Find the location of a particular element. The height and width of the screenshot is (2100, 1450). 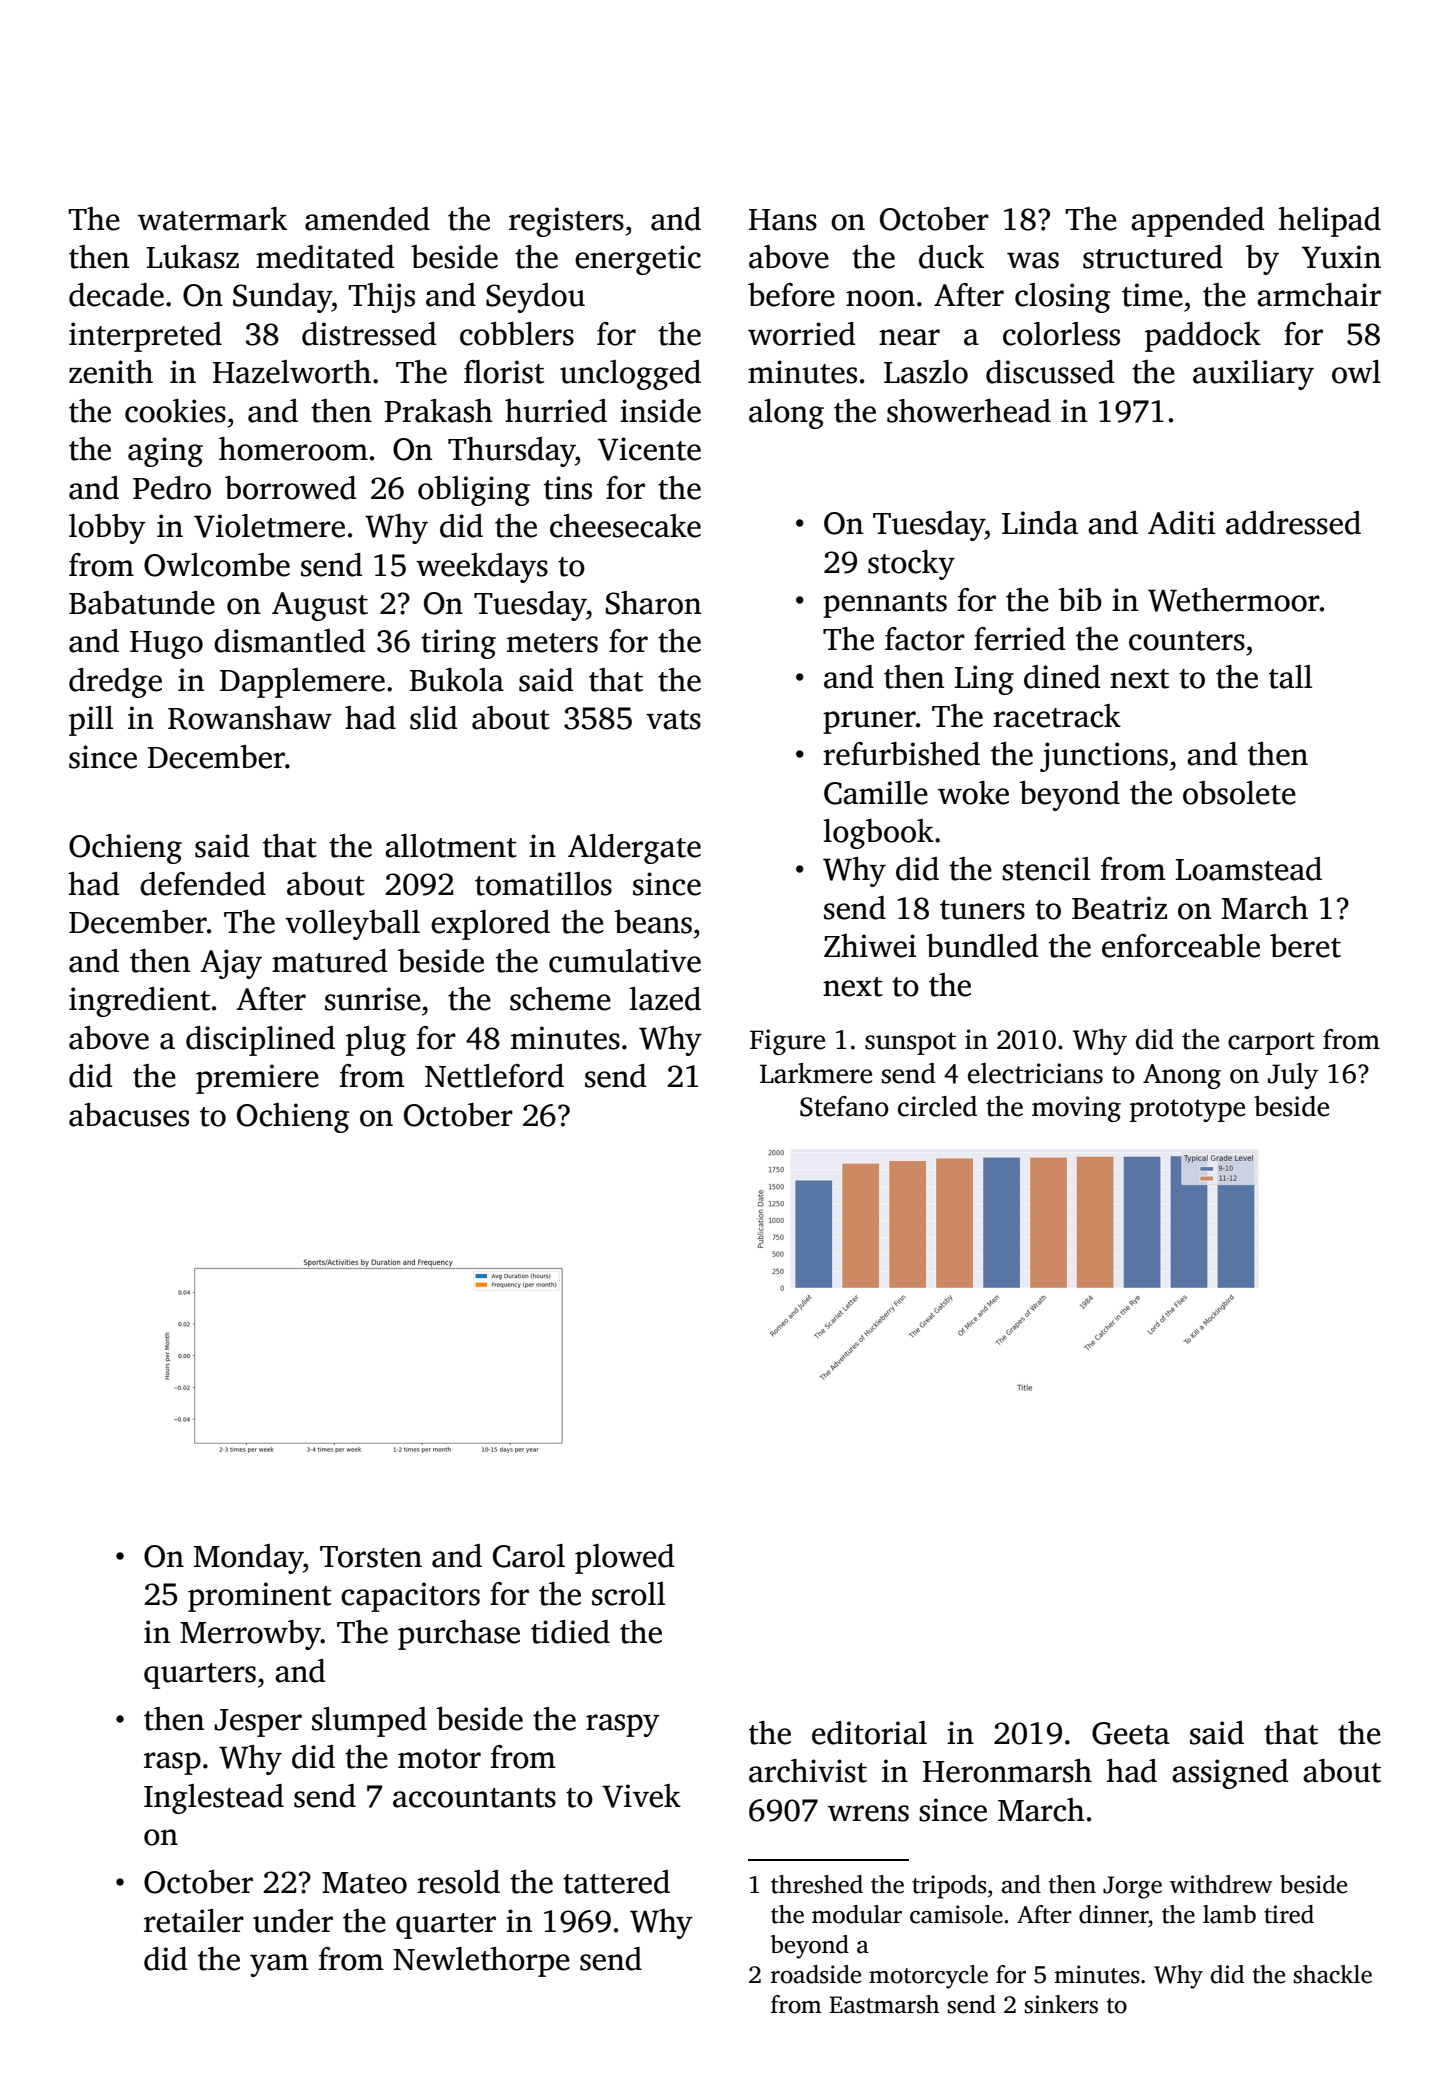

Torsten is located at coordinates (371, 1557).
